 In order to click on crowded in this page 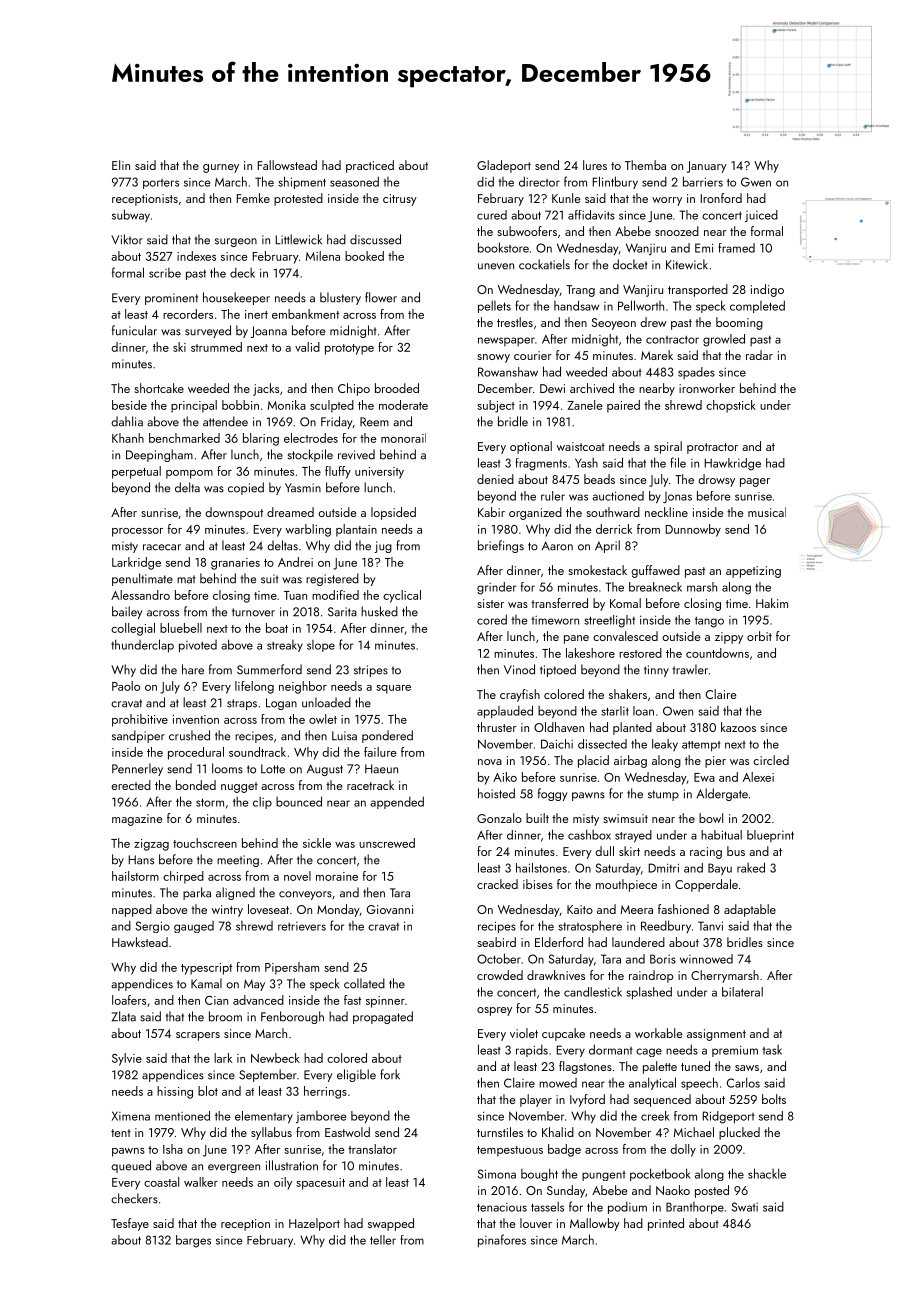, I will do `click(500, 975)`.
